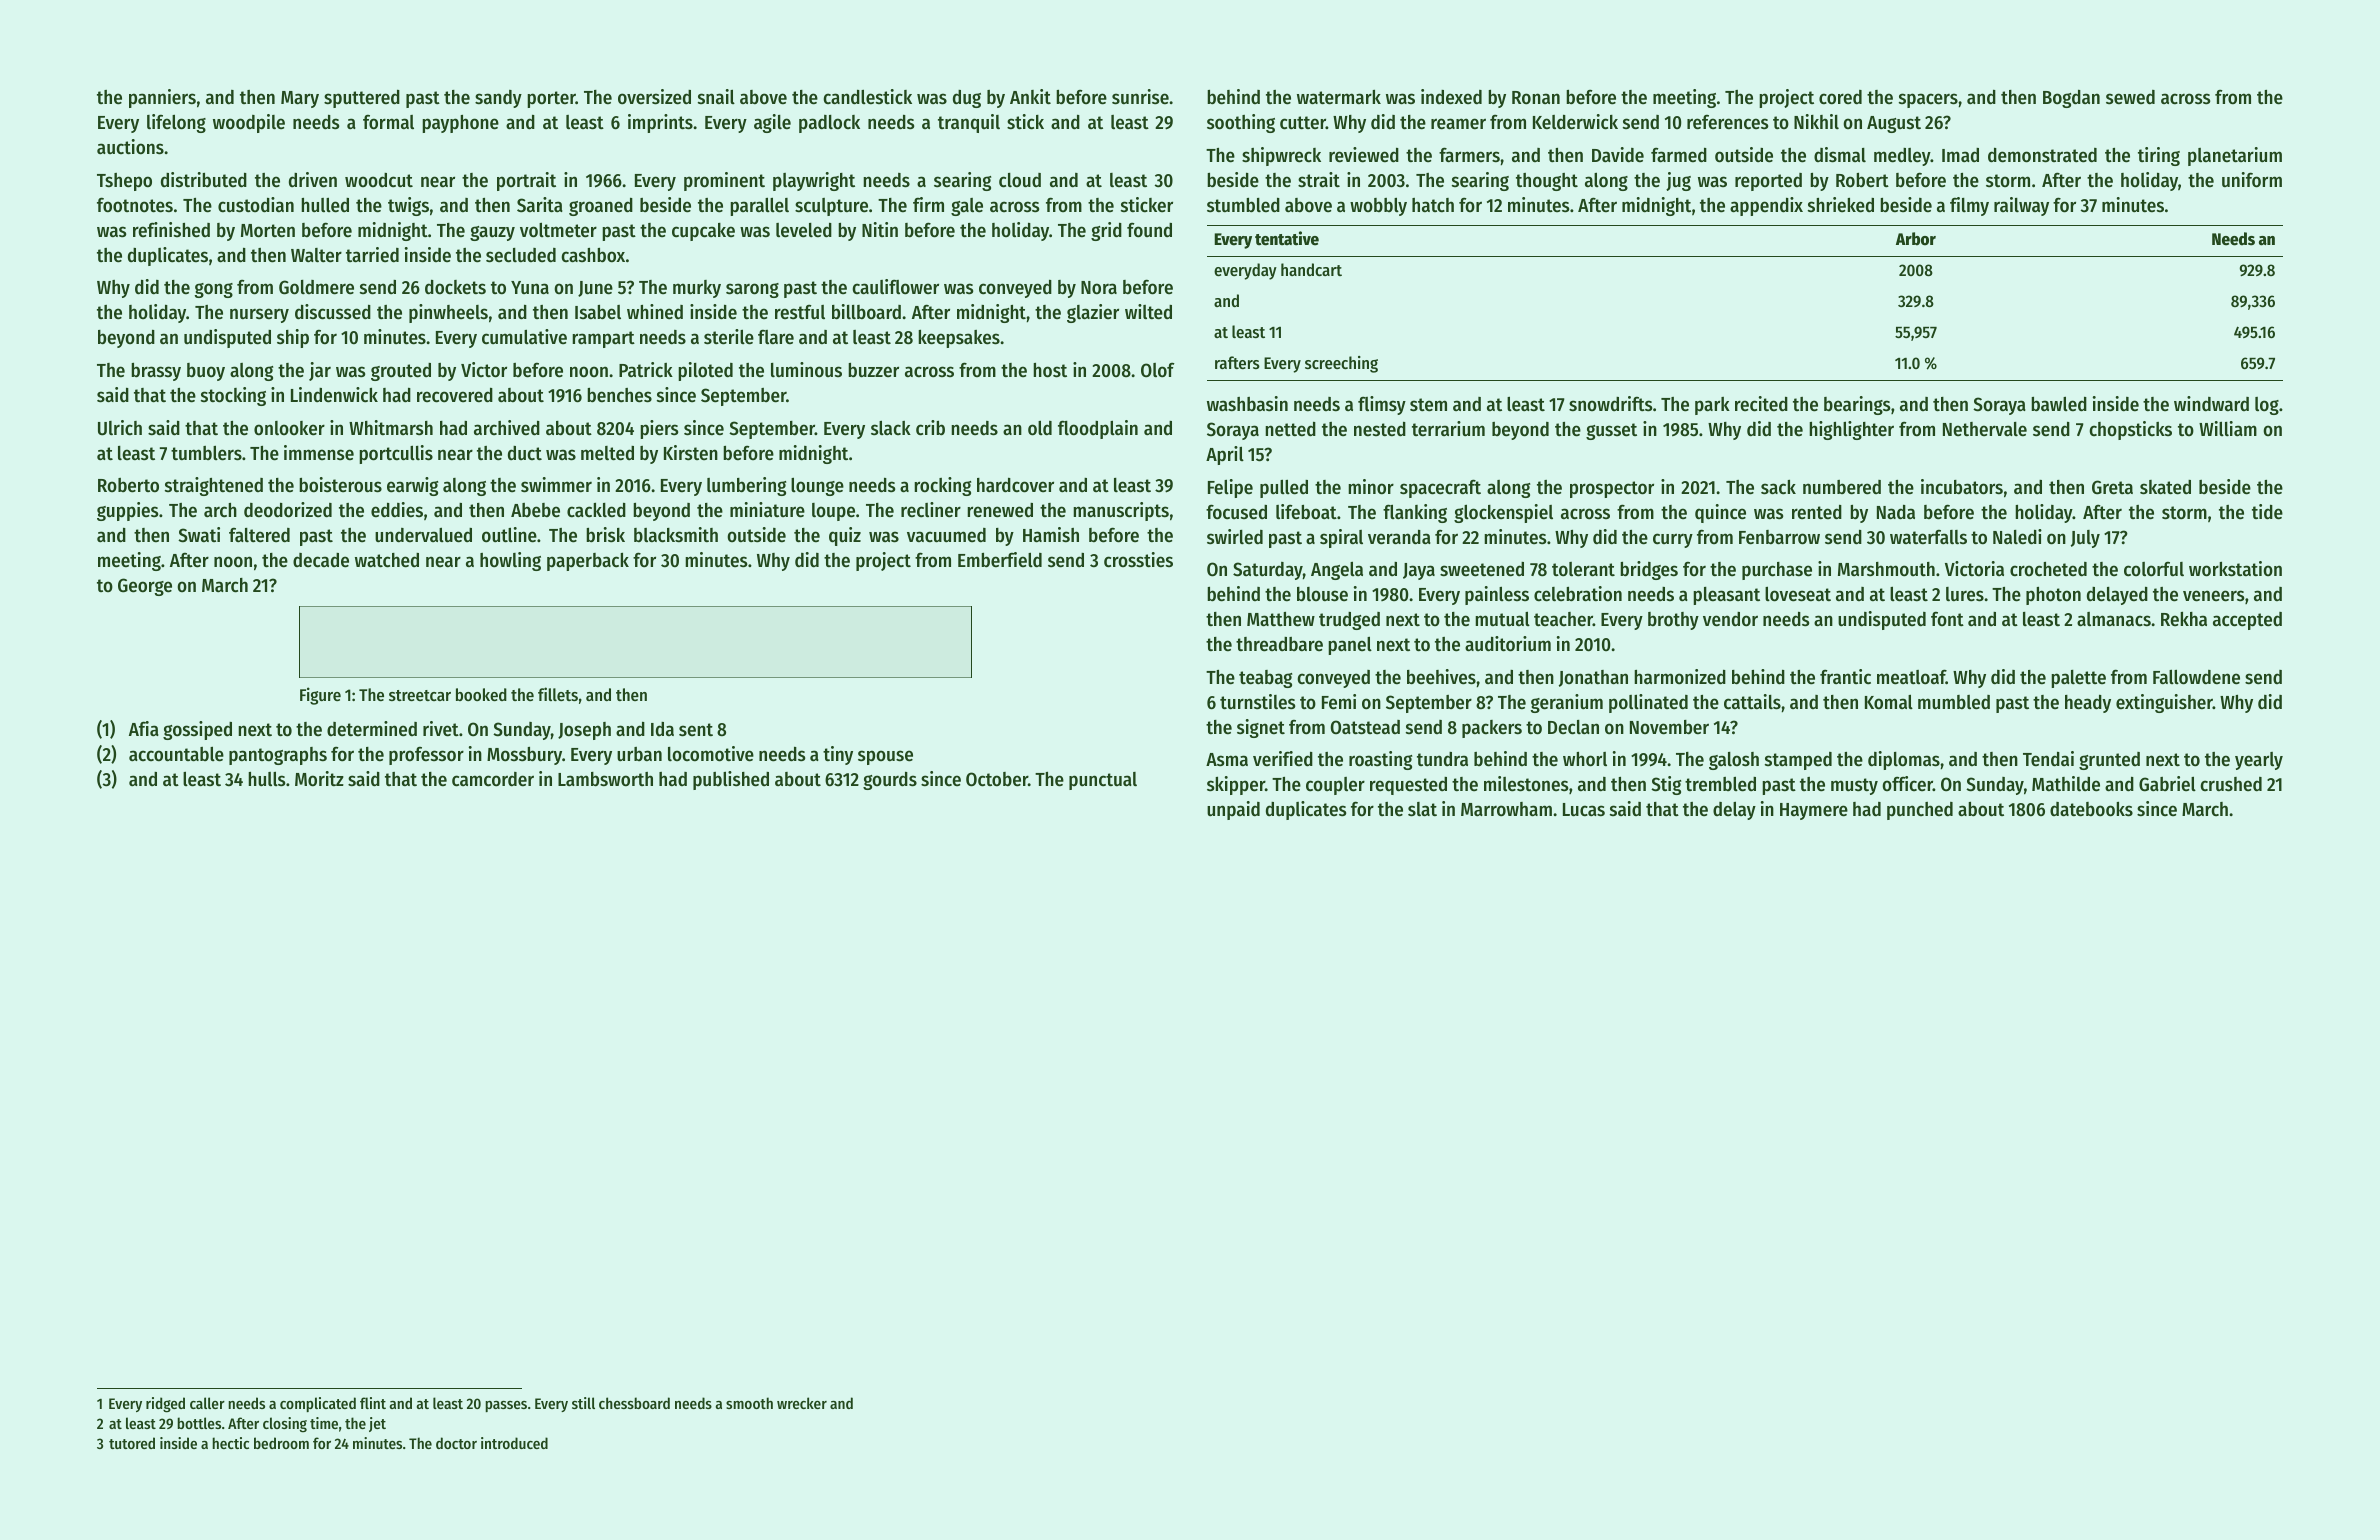  Describe the element at coordinates (408, 206) in the screenshot. I see `twigs` at that location.
